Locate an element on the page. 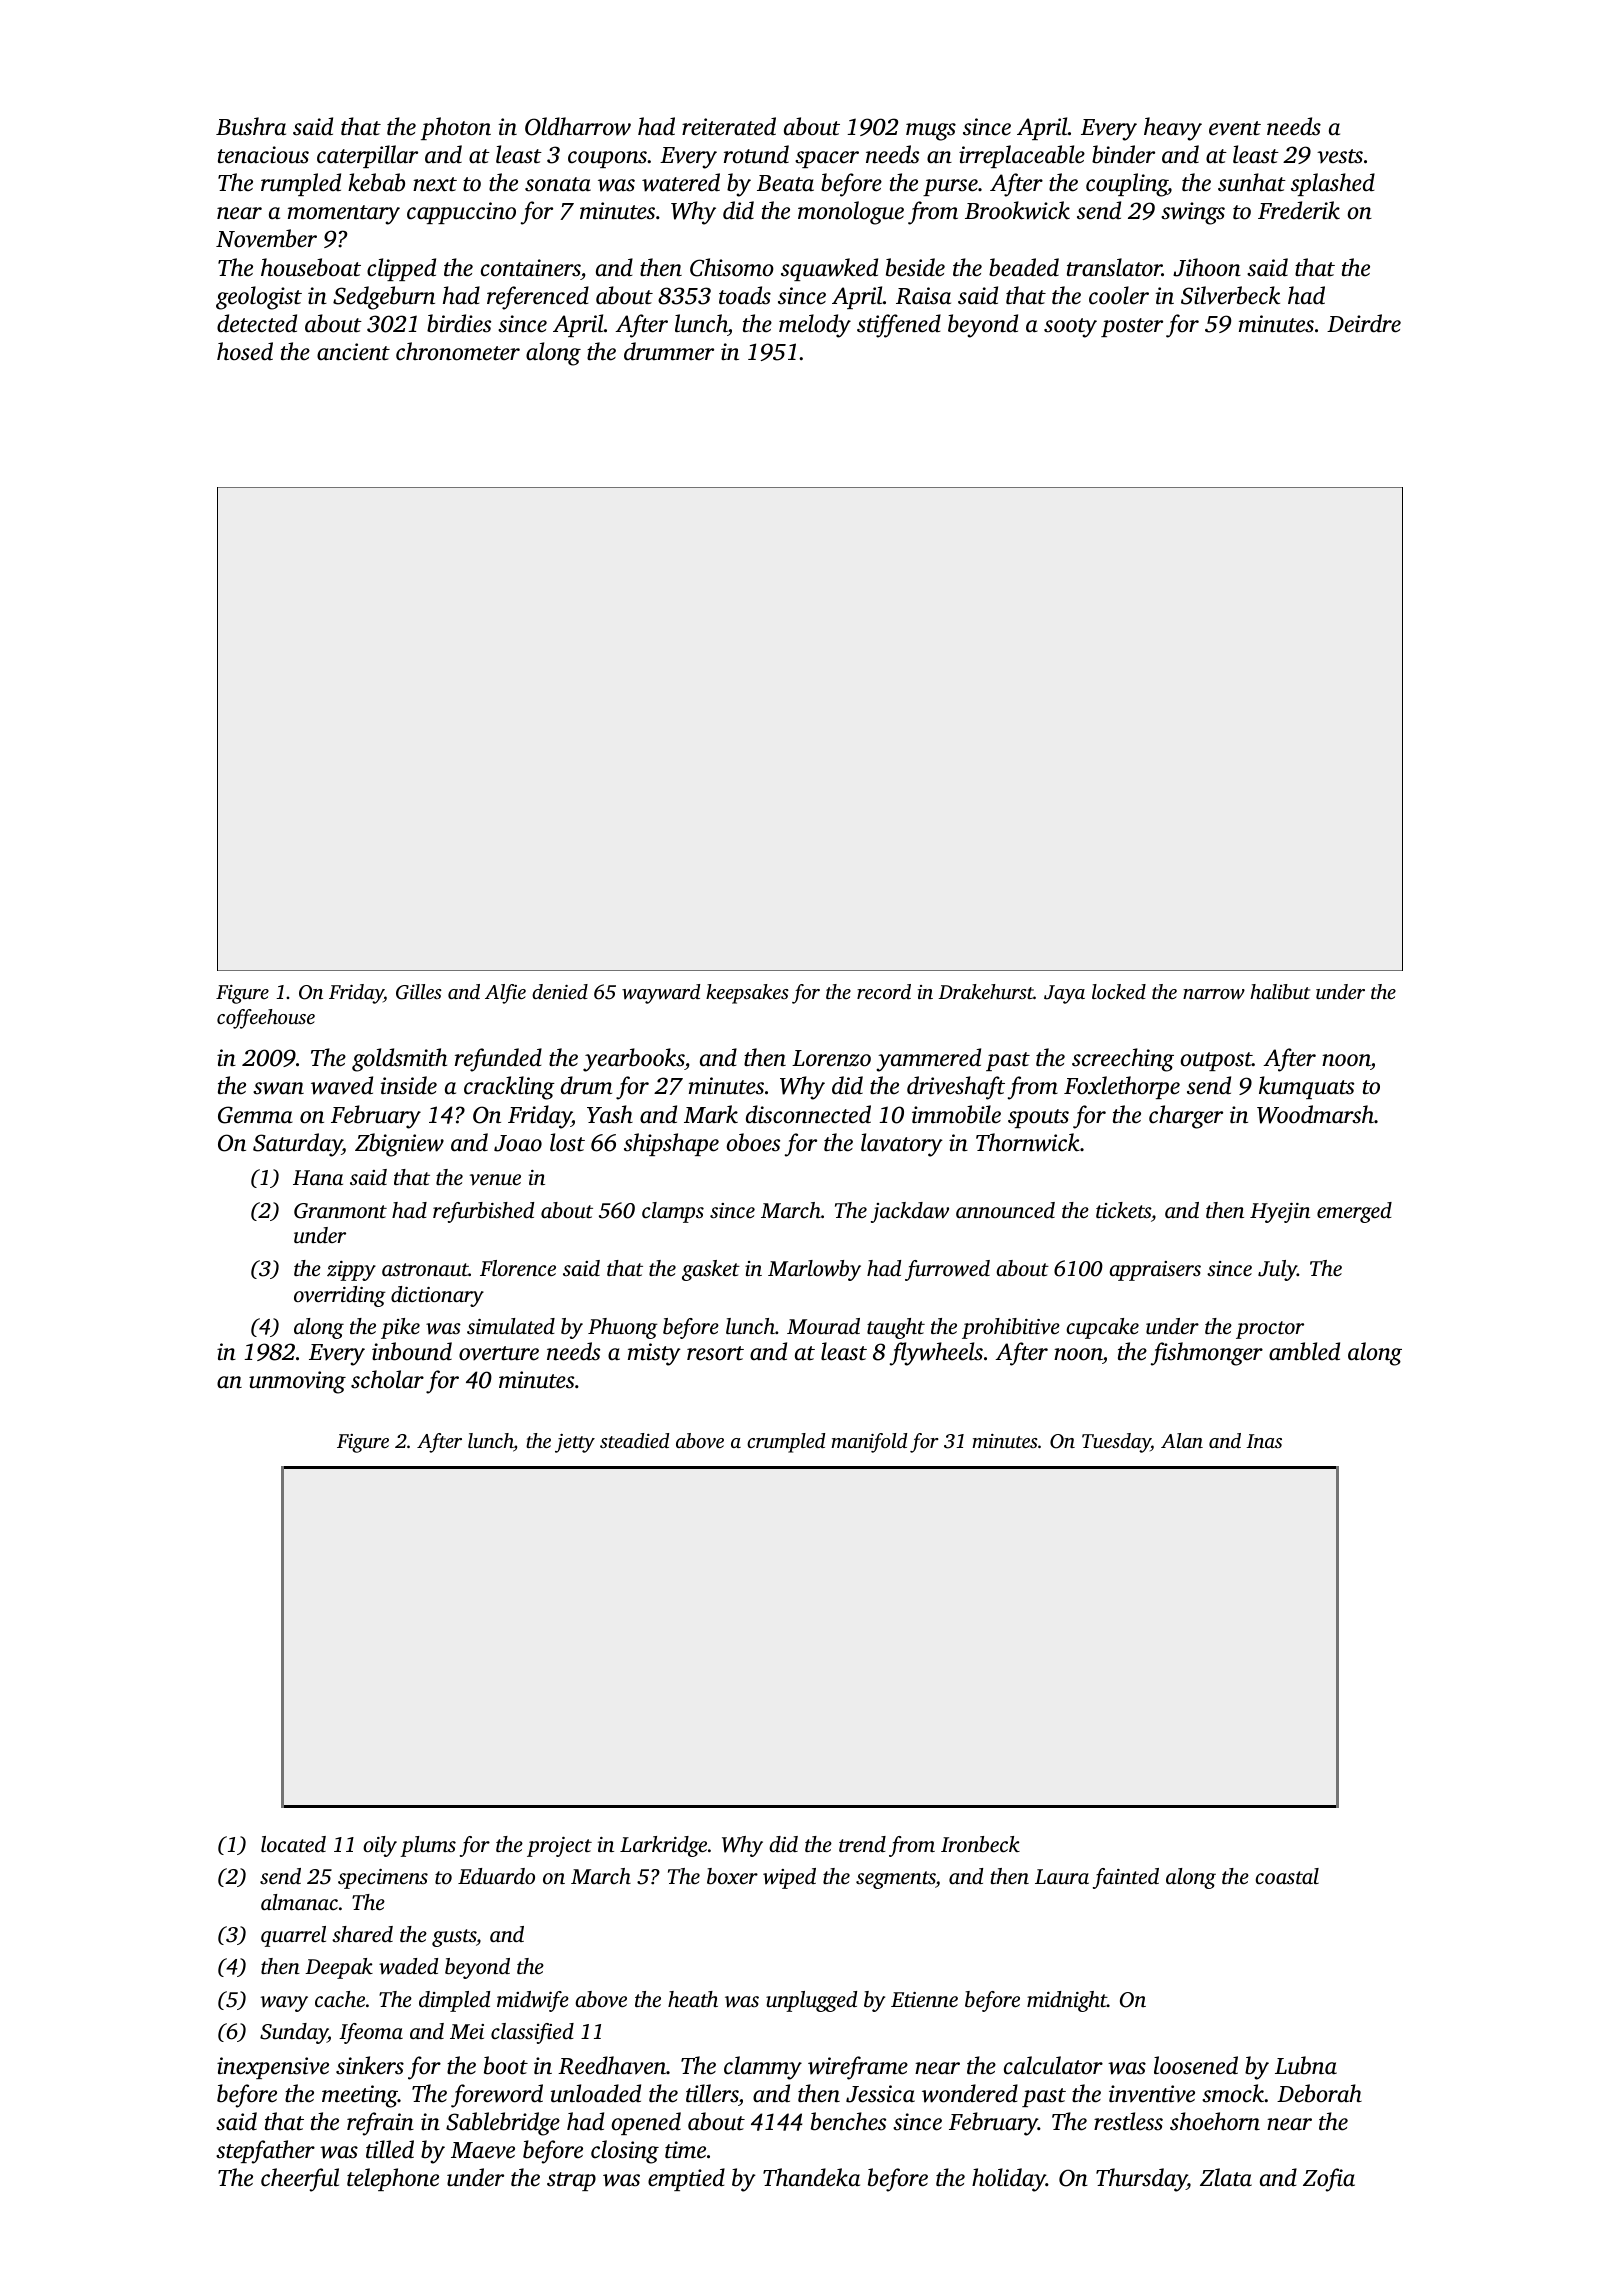 This image has width=1620, height=2292. vests is located at coordinates (1340, 156).
